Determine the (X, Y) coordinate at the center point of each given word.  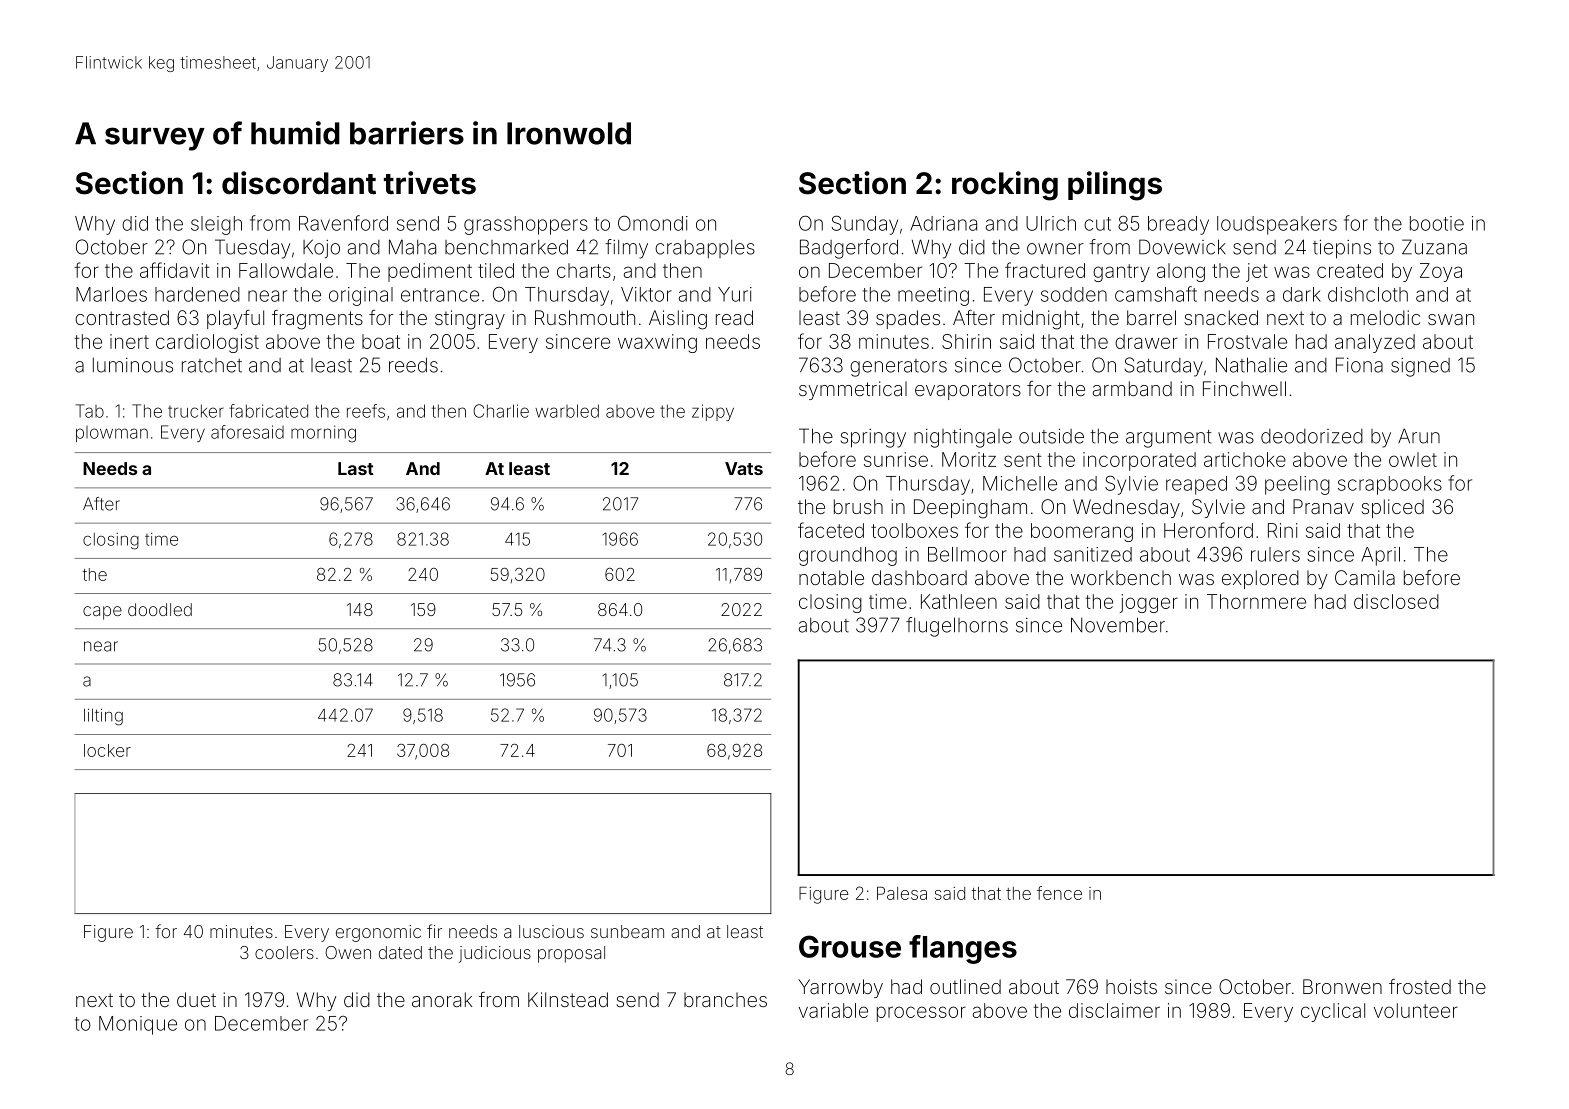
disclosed (1396, 601)
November (1118, 625)
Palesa (902, 893)
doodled (160, 609)
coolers (284, 952)
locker (107, 750)
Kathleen (959, 601)
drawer (1146, 341)
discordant (299, 183)
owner (1055, 249)
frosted (1420, 986)
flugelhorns (957, 627)
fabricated (268, 411)
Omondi (653, 223)
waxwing (657, 343)
